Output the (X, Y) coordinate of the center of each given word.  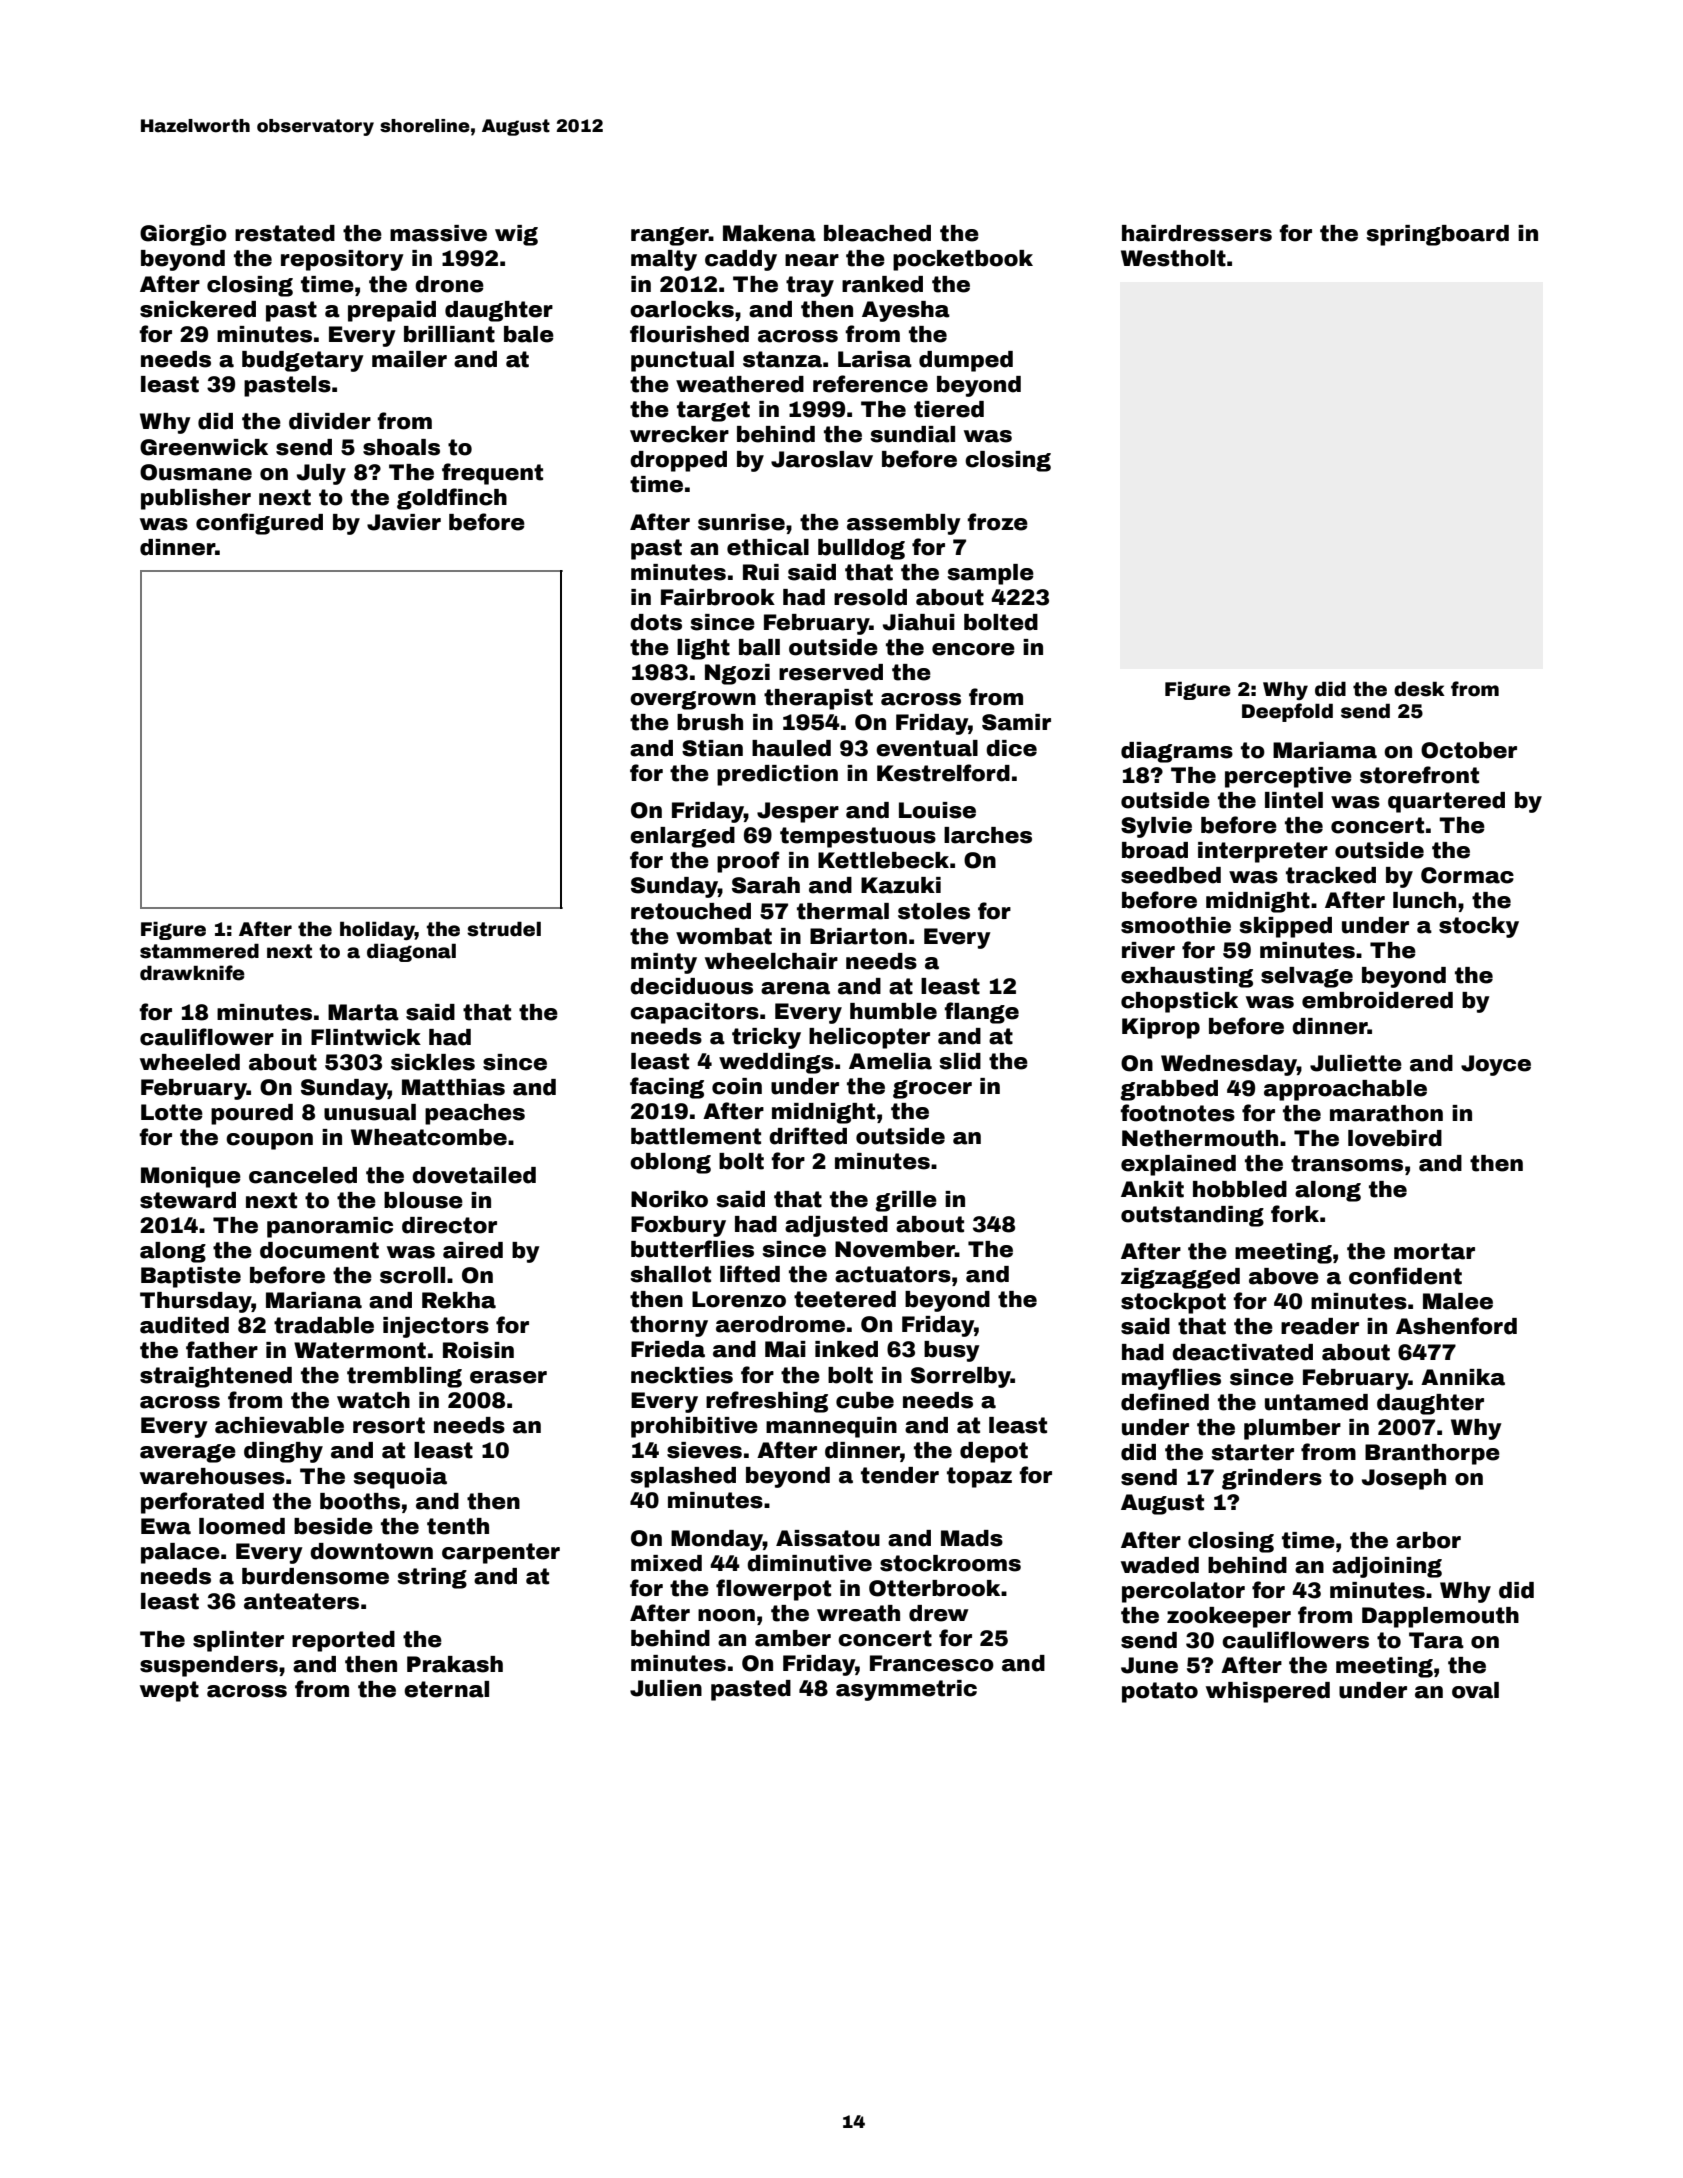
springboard (1438, 235)
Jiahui (919, 622)
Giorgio (183, 235)
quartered (1446, 802)
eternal (446, 1689)
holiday (377, 930)
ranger (670, 236)
